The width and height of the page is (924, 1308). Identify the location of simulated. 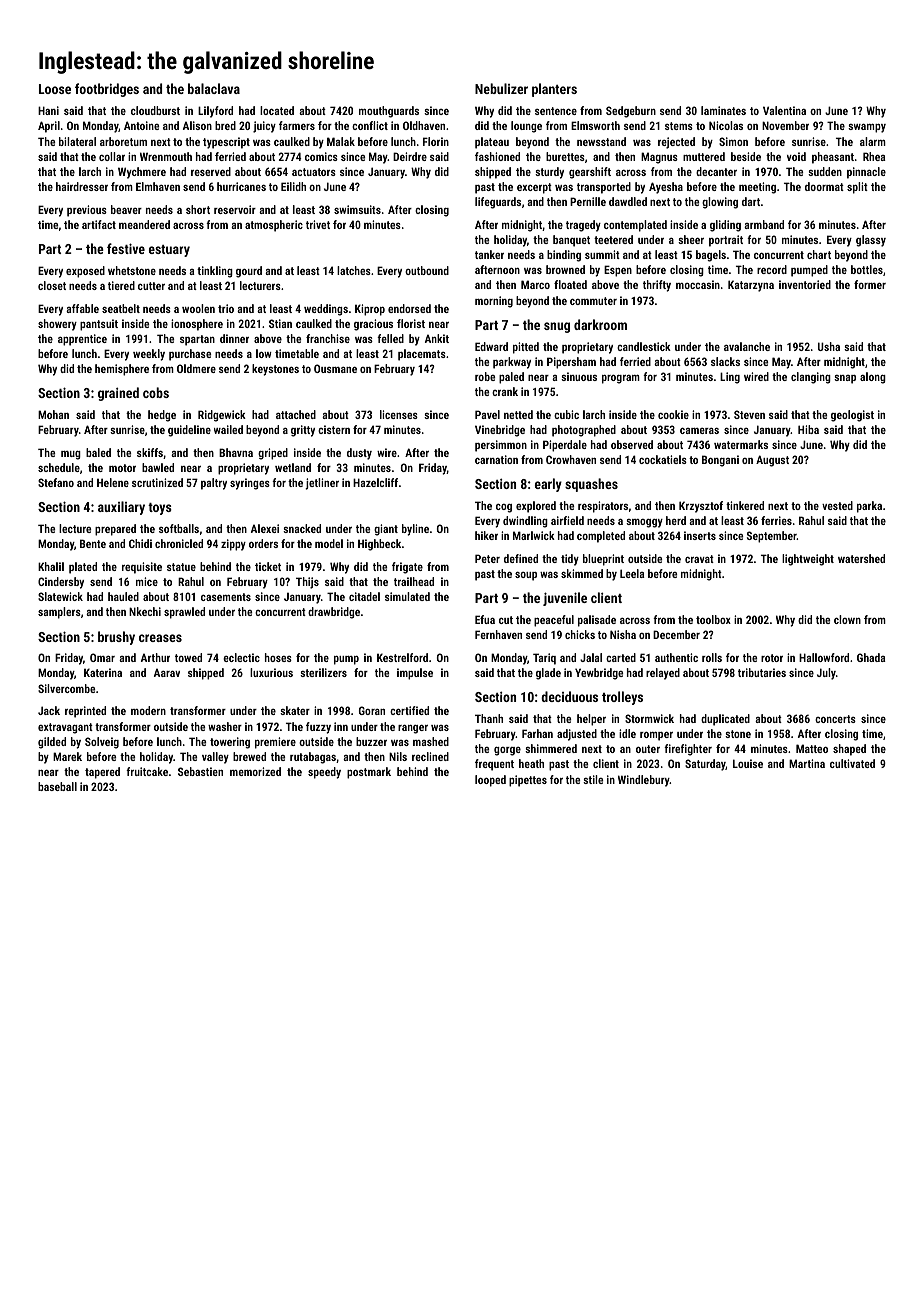
(407, 596).
